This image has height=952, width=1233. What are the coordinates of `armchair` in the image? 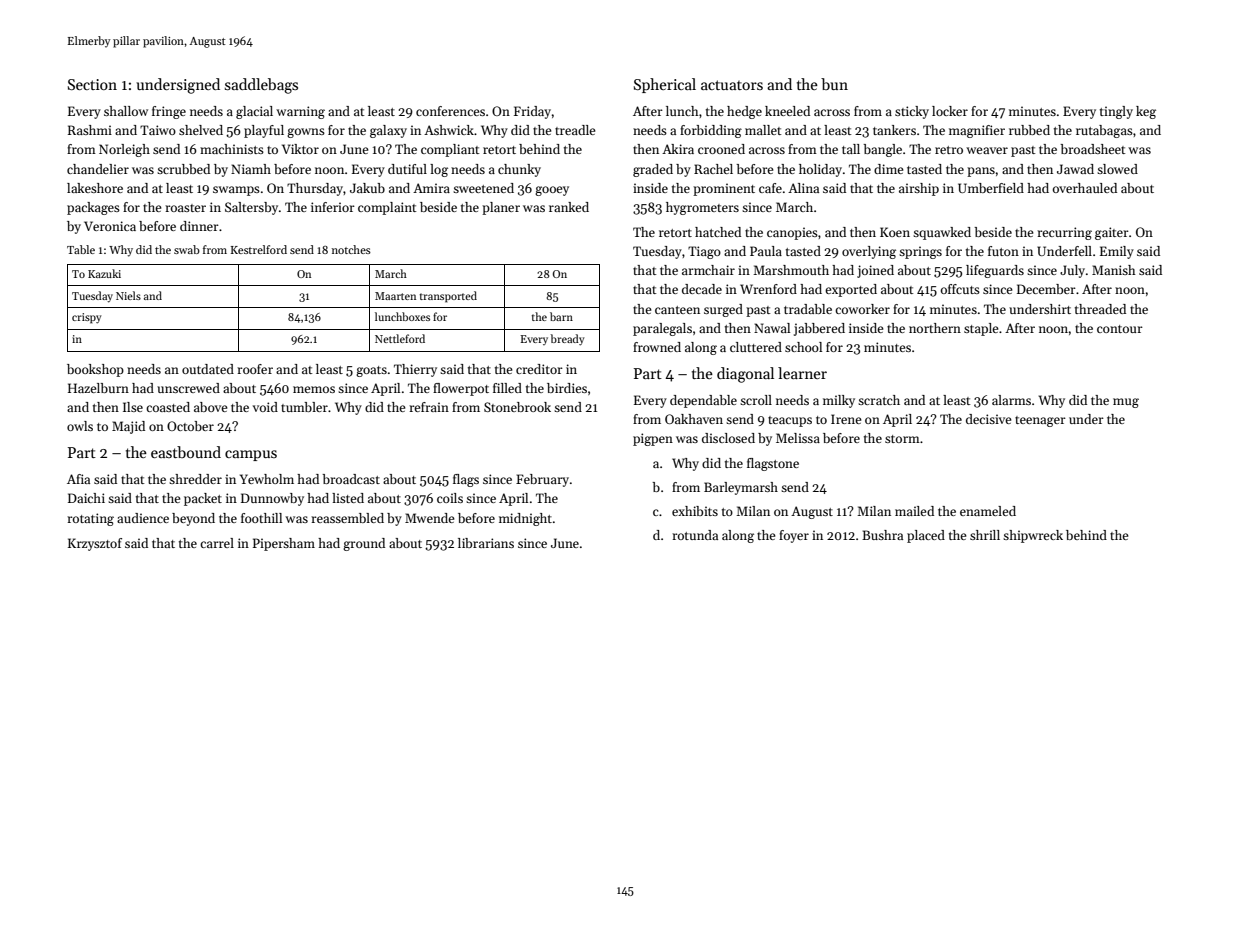 It's located at (708, 270).
